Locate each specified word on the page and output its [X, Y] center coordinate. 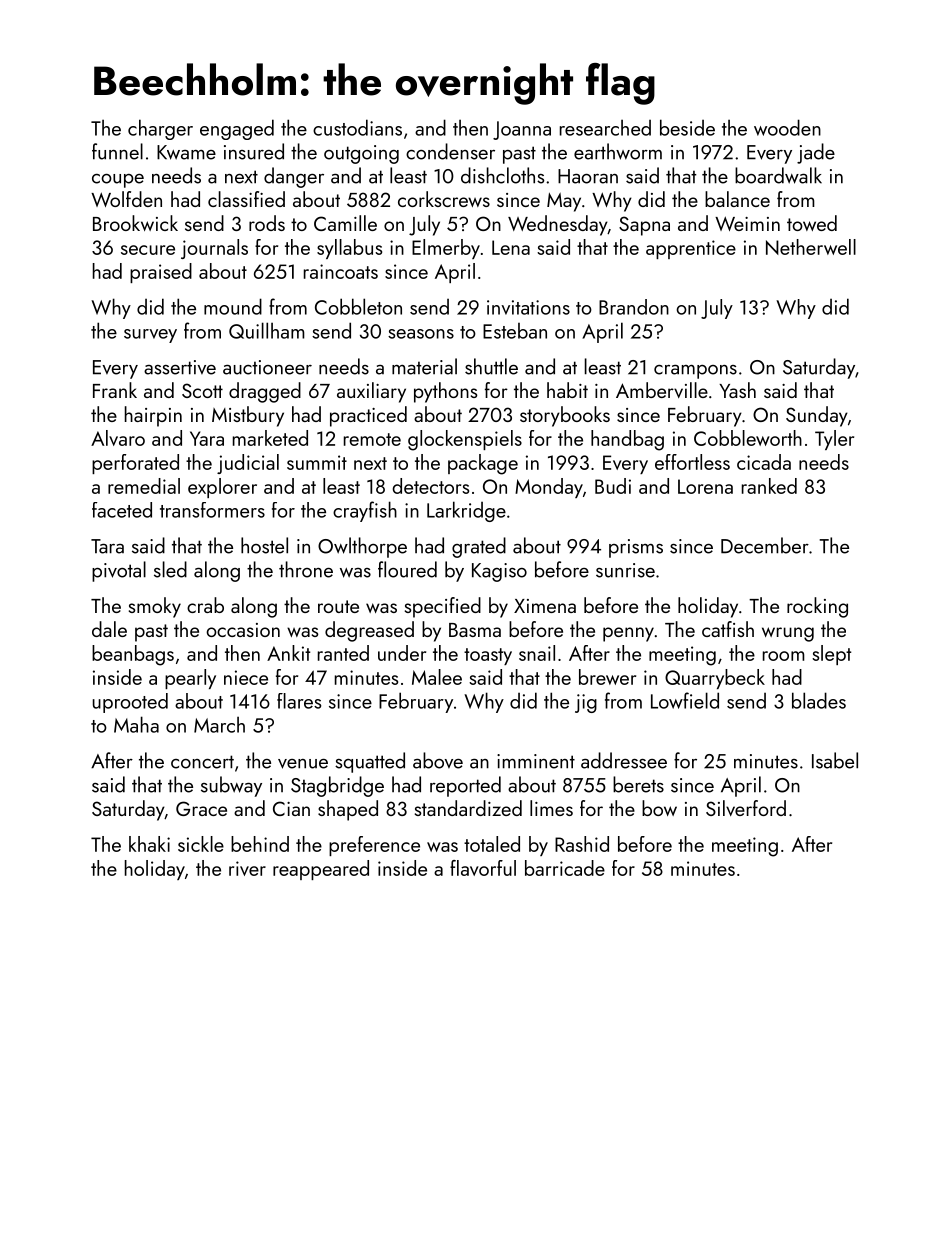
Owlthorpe [362, 547]
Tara [107, 546]
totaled [492, 844]
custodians [357, 127]
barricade [565, 868]
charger [160, 129]
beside [687, 127]
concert [202, 762]
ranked [769, 486]
